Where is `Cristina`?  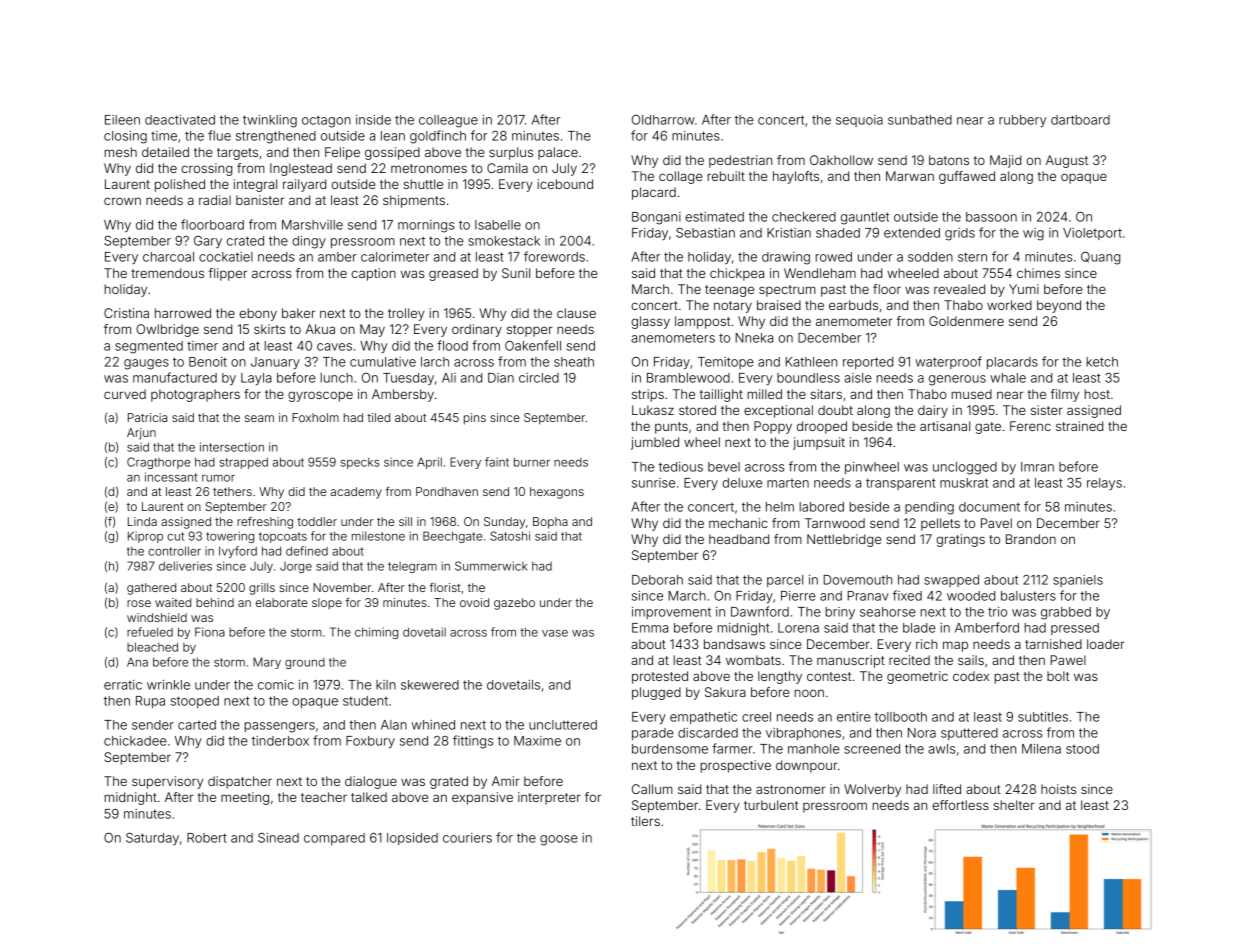
Cristina is located at coordinates (126, 313).
